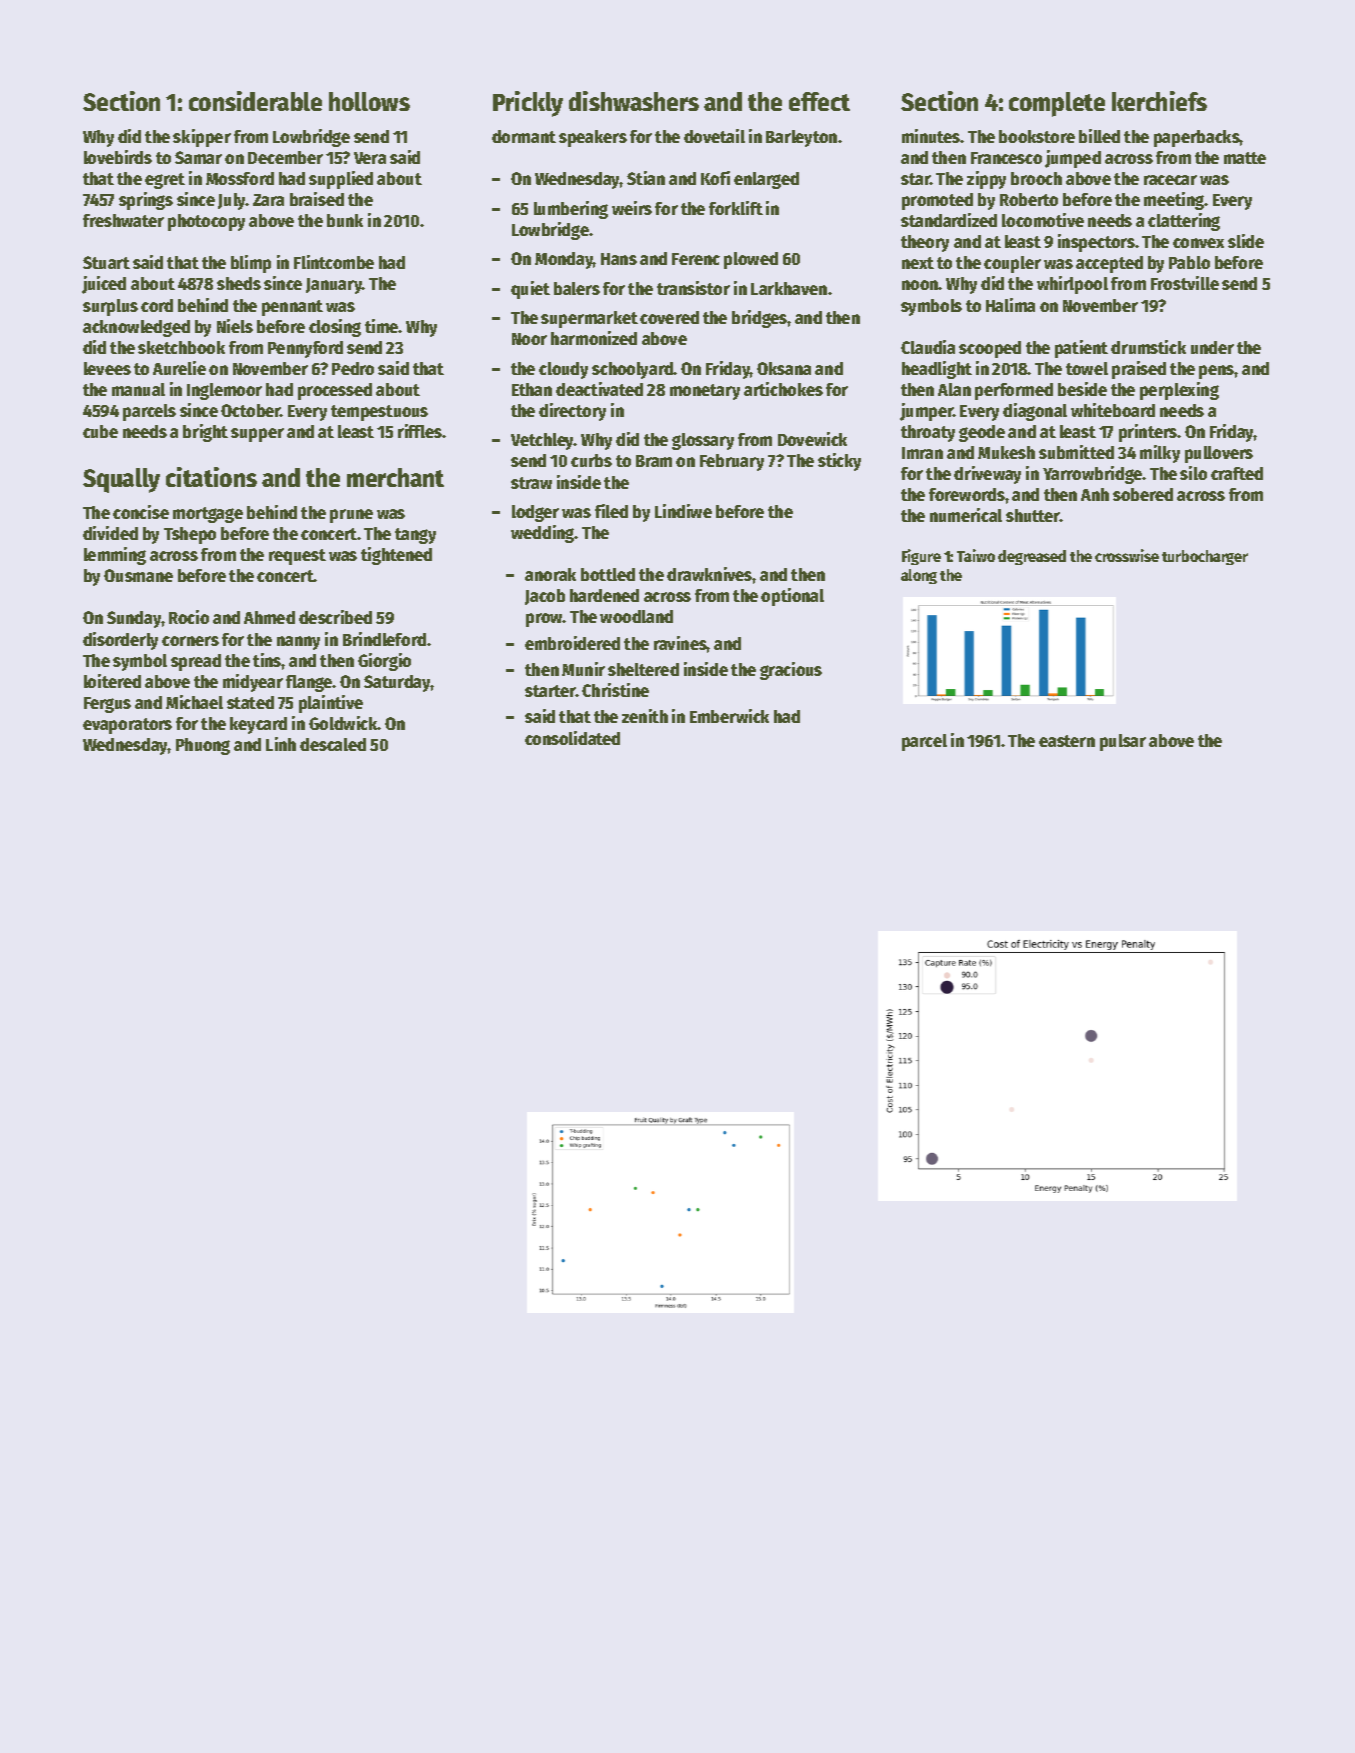 The height and width of the screenshot is (1753, 1355). What do you see at coordinates (1123, 742) in the screenshot?
I see `pulsar` at bounding box center [1123, 742].
